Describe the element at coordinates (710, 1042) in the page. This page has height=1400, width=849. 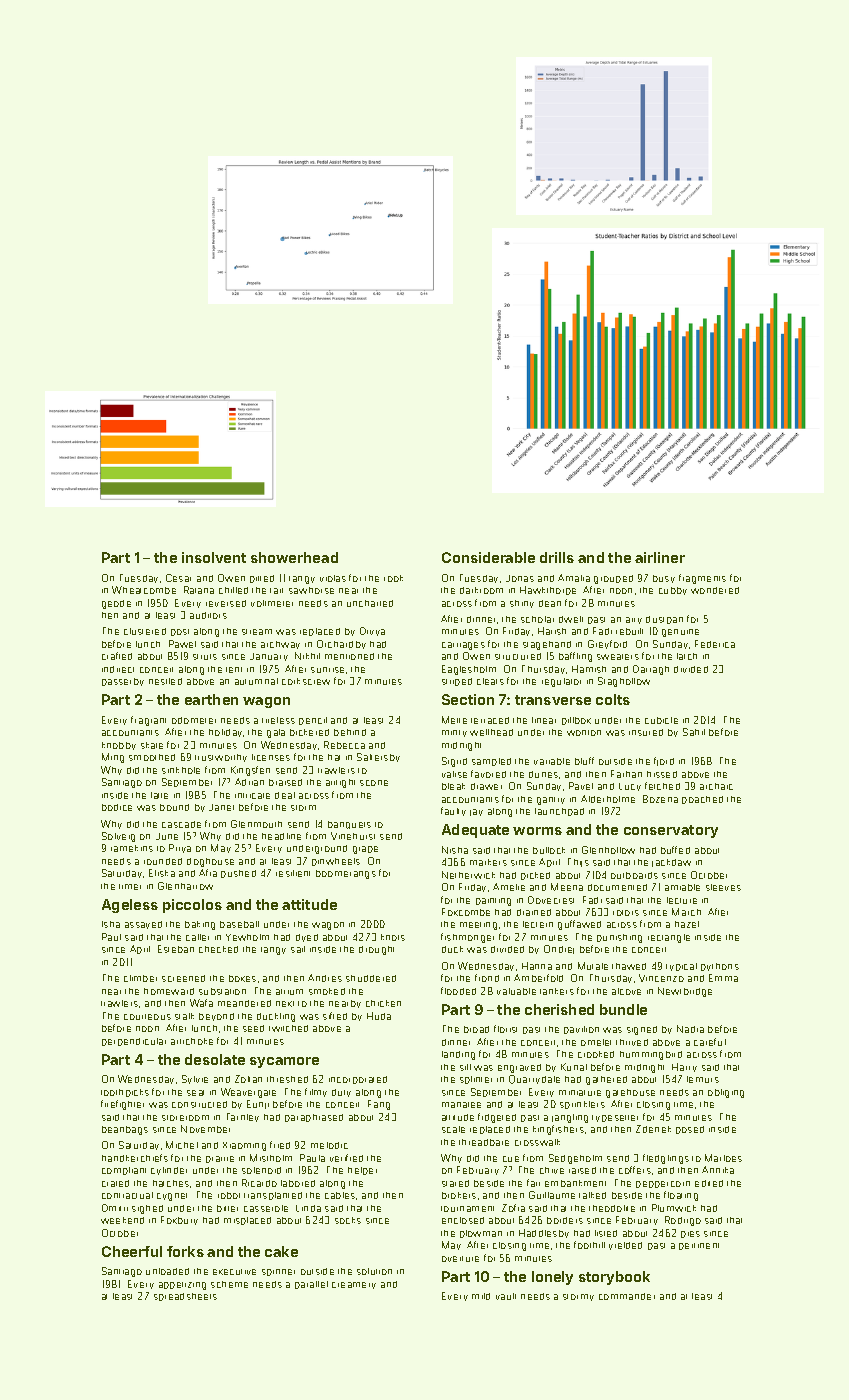
I see `careful` at that location.
